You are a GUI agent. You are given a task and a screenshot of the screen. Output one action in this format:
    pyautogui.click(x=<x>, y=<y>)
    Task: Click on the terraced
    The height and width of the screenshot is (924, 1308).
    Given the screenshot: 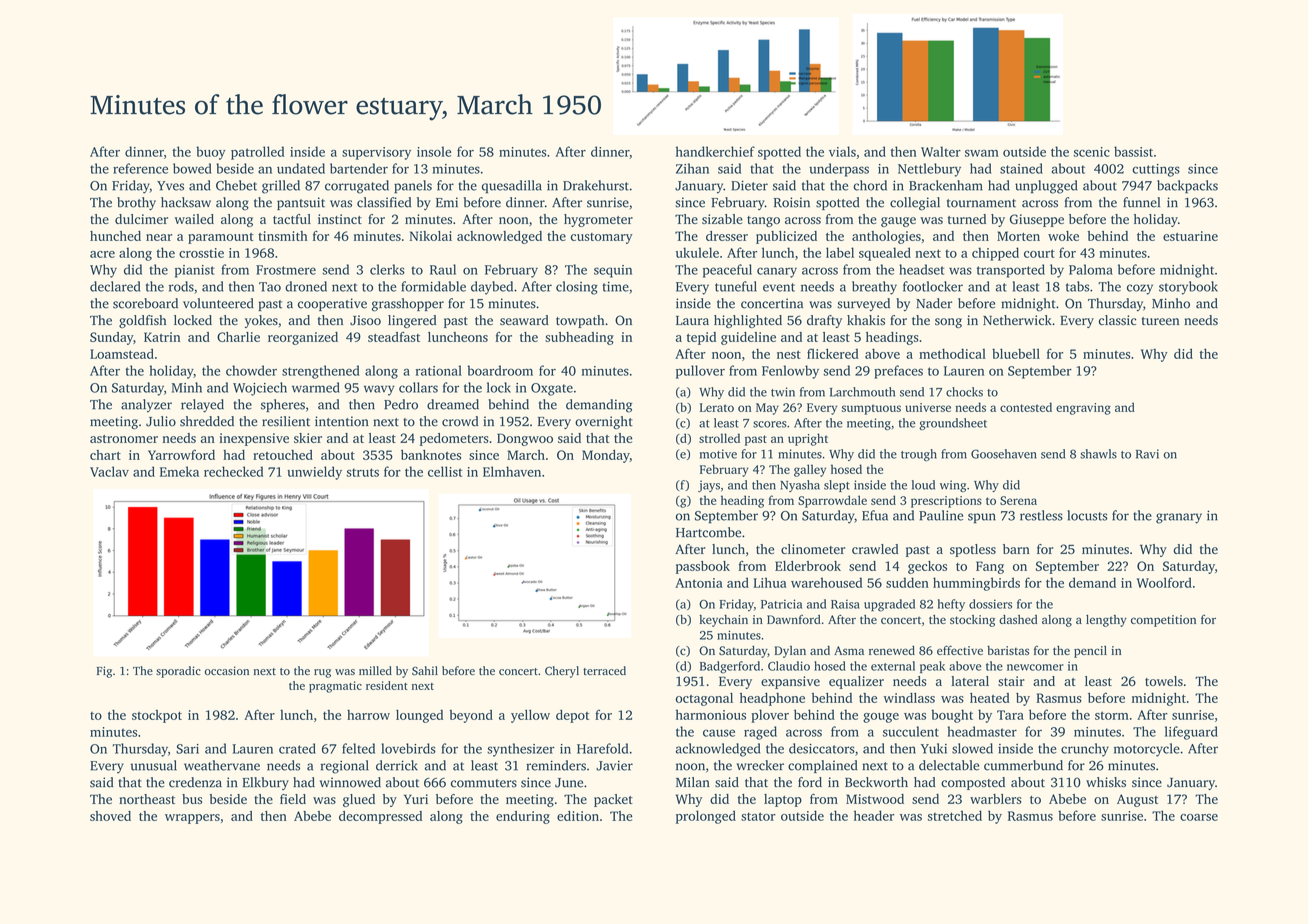 What is the action you would take?
    pyautogui.click(x=604, y=670)
